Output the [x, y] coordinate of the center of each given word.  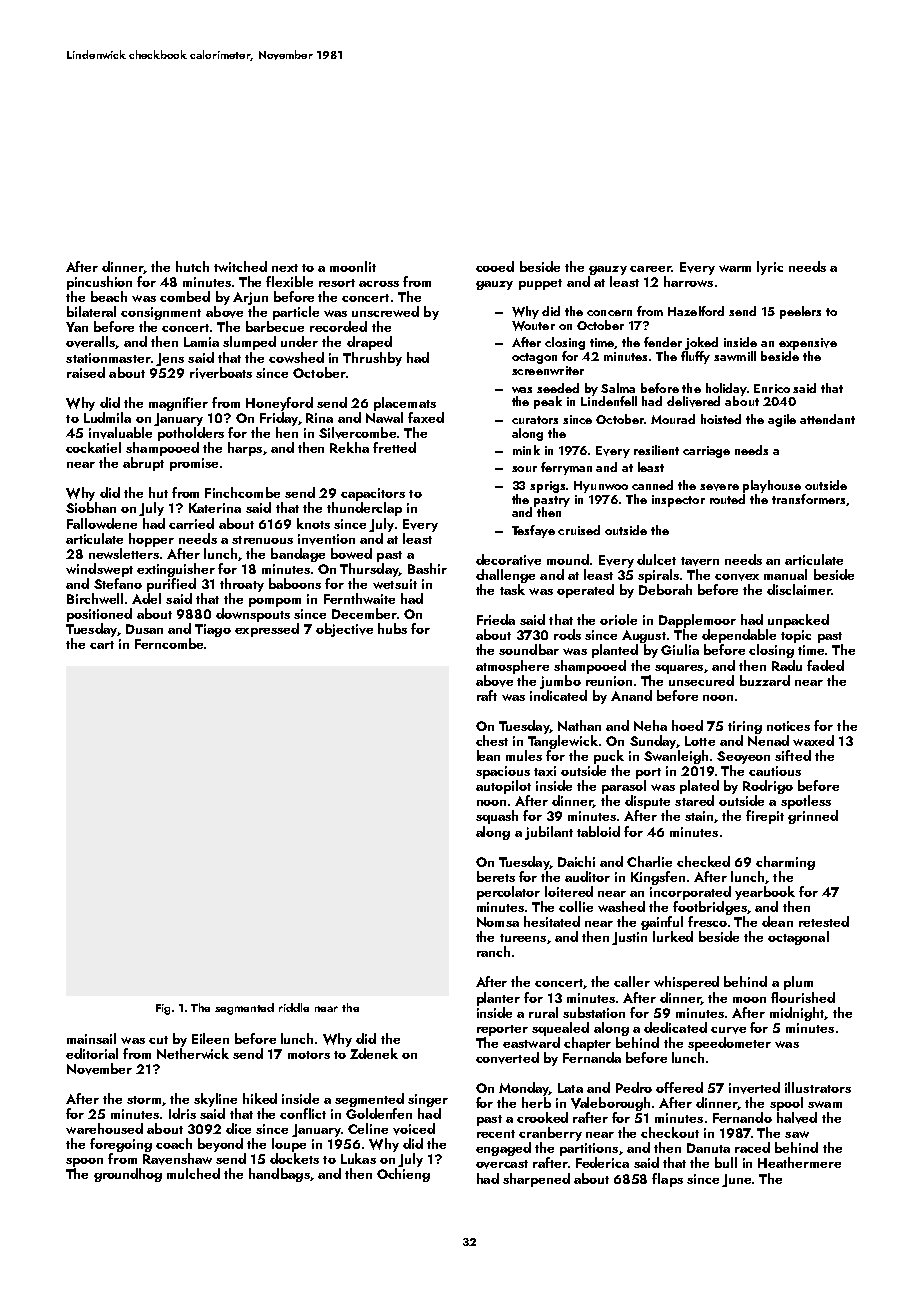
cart [102, 645]
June [736, 1180]
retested [824, 921]
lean [488, 755]
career [650, 269]
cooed [495, 266]
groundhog [128, 1175]
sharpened [536, 1180]
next [285, 268]
